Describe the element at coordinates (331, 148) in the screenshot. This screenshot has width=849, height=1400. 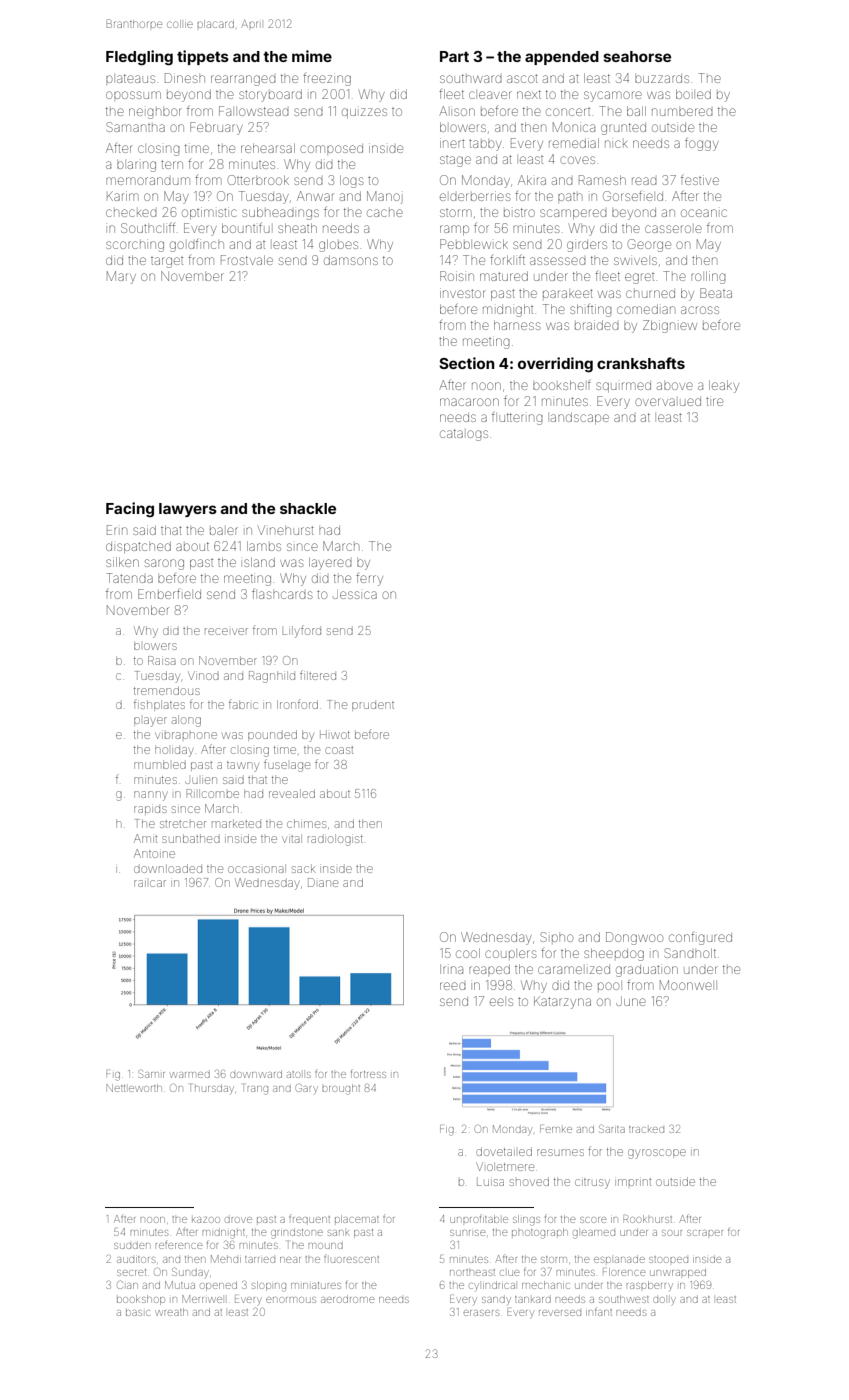
I see `composed` at that location.
